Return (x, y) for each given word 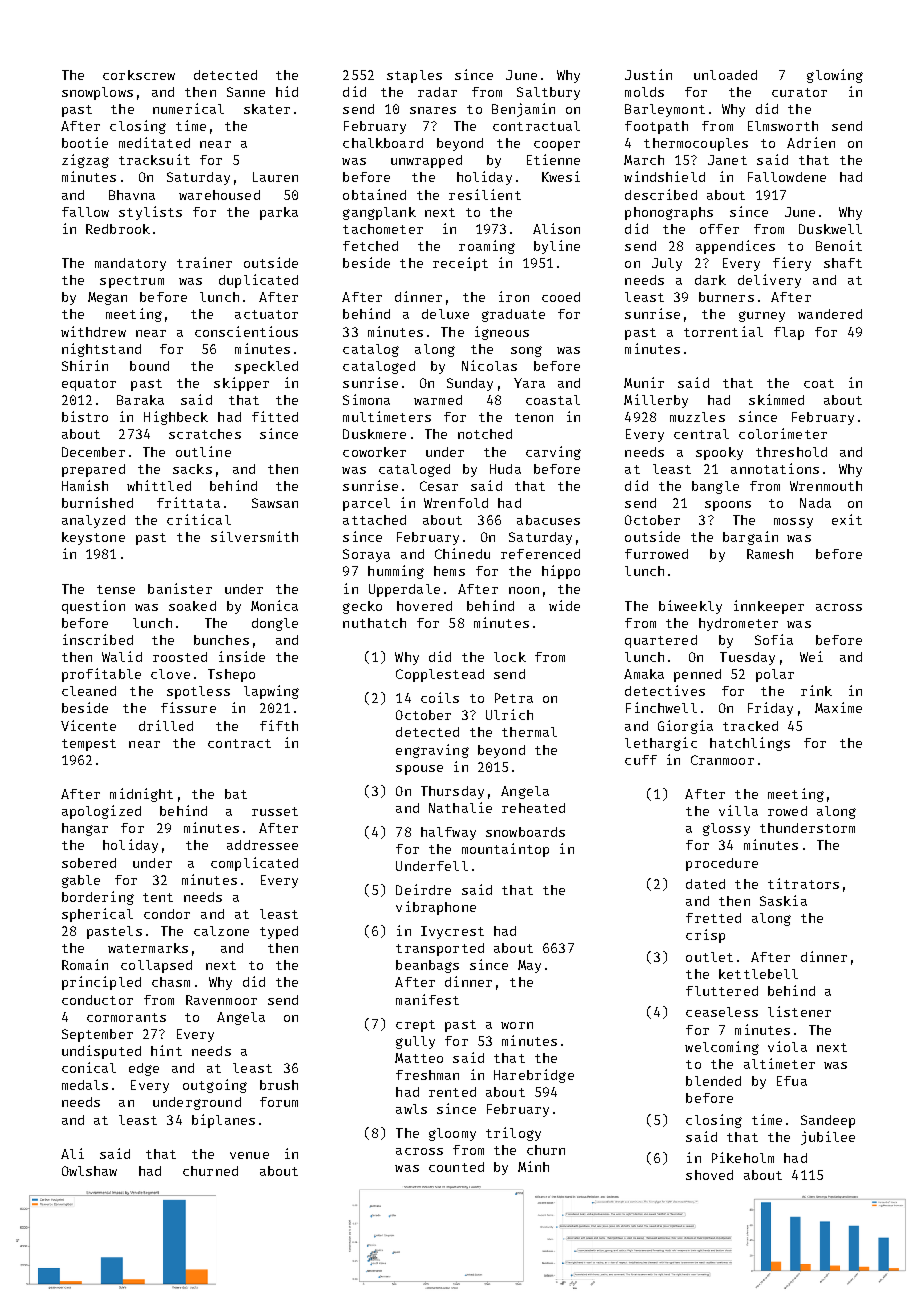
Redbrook (118, 229)
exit (847, 519)
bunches (221, 640)
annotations (775, 468)
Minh (533, 1166)
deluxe (445, 314)
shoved (709, 1175)
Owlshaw (89, 1171)
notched (485, 434)
